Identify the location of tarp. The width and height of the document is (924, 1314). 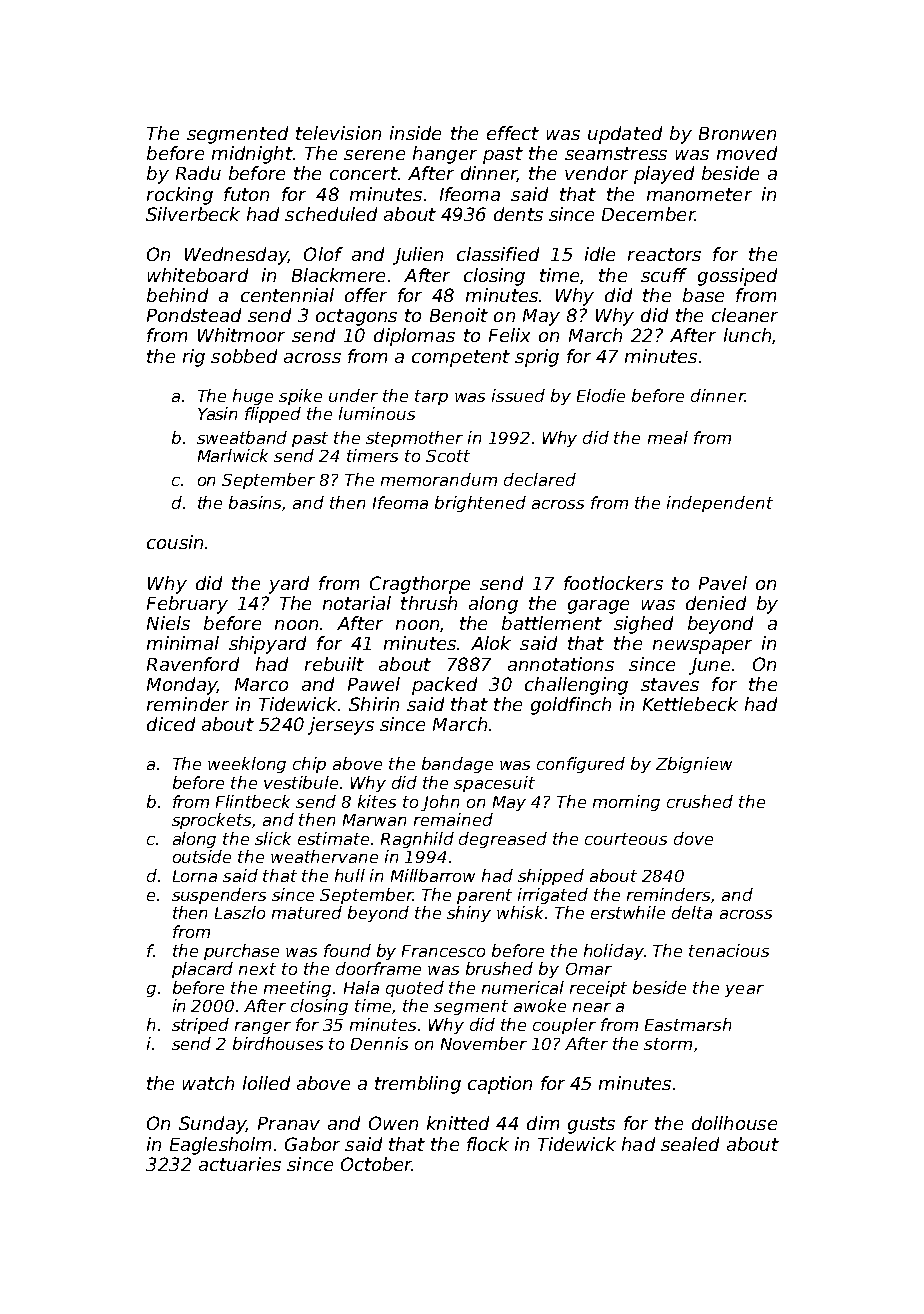
(431, 397).
